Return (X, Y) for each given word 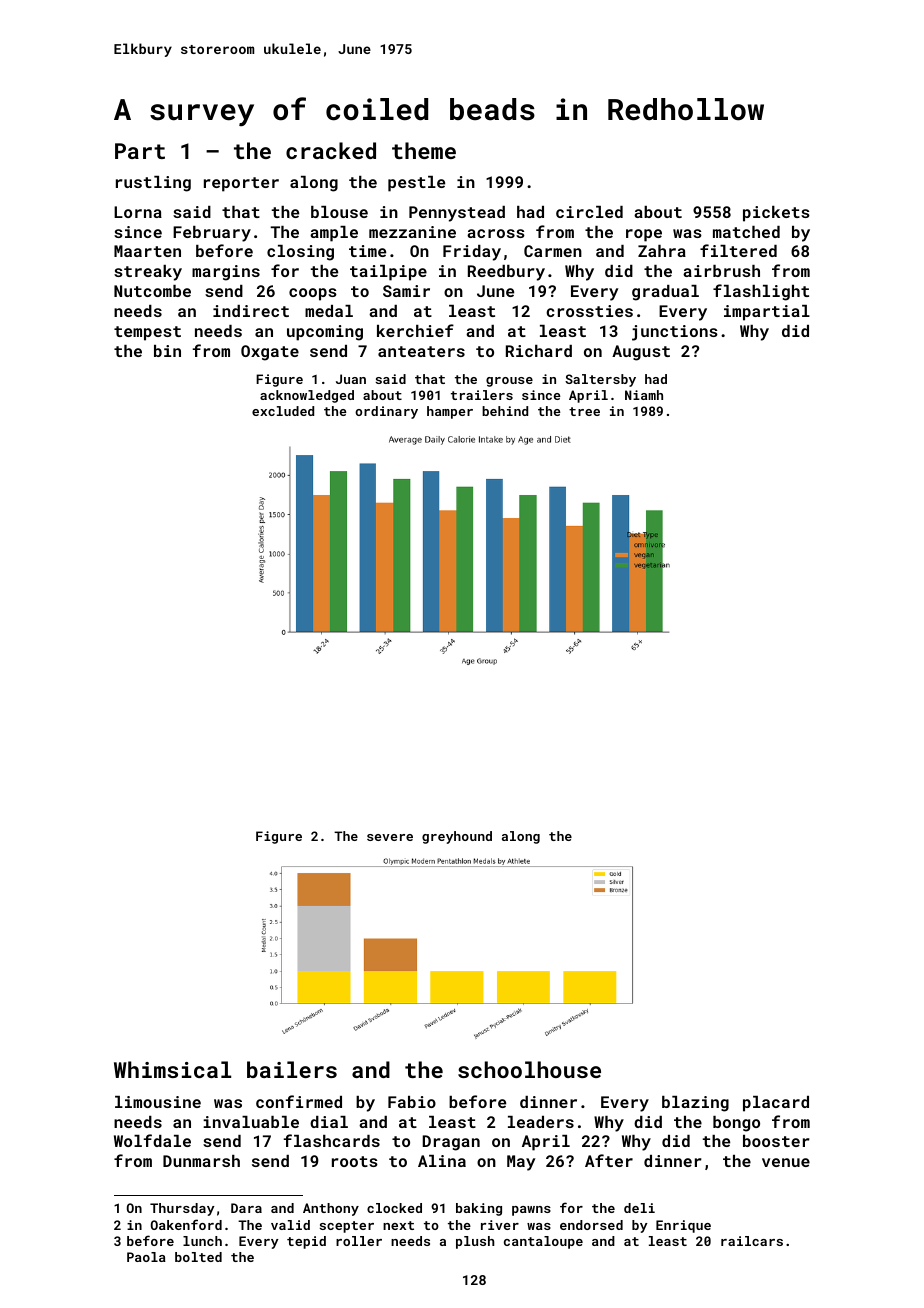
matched (746, 232)
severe (390, 837)
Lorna (138, 212)
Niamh (644, 395)
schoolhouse (529, 1069)
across (496, 233)
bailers (292, 1069)
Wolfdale (152, 1140)
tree (584, 411)
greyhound (457, 837)
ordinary (386, 412)
